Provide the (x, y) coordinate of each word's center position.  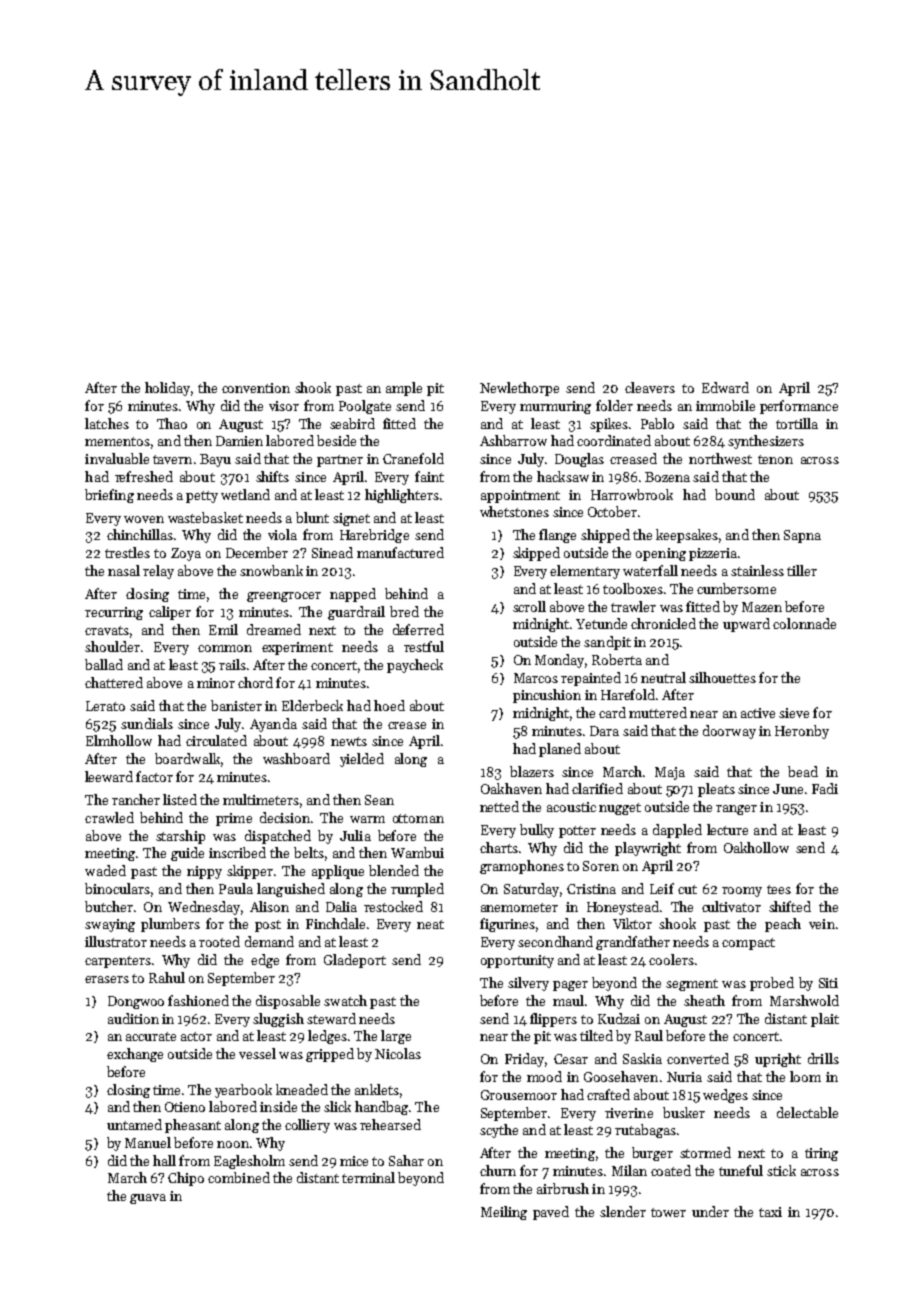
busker (684, 1112)
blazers (532, 771)
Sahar (406, 1160)
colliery (307, 1126)
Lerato (105, 706)
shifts (272, 476)
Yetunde (601, 623)
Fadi (825, 788)
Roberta (617, 659)
